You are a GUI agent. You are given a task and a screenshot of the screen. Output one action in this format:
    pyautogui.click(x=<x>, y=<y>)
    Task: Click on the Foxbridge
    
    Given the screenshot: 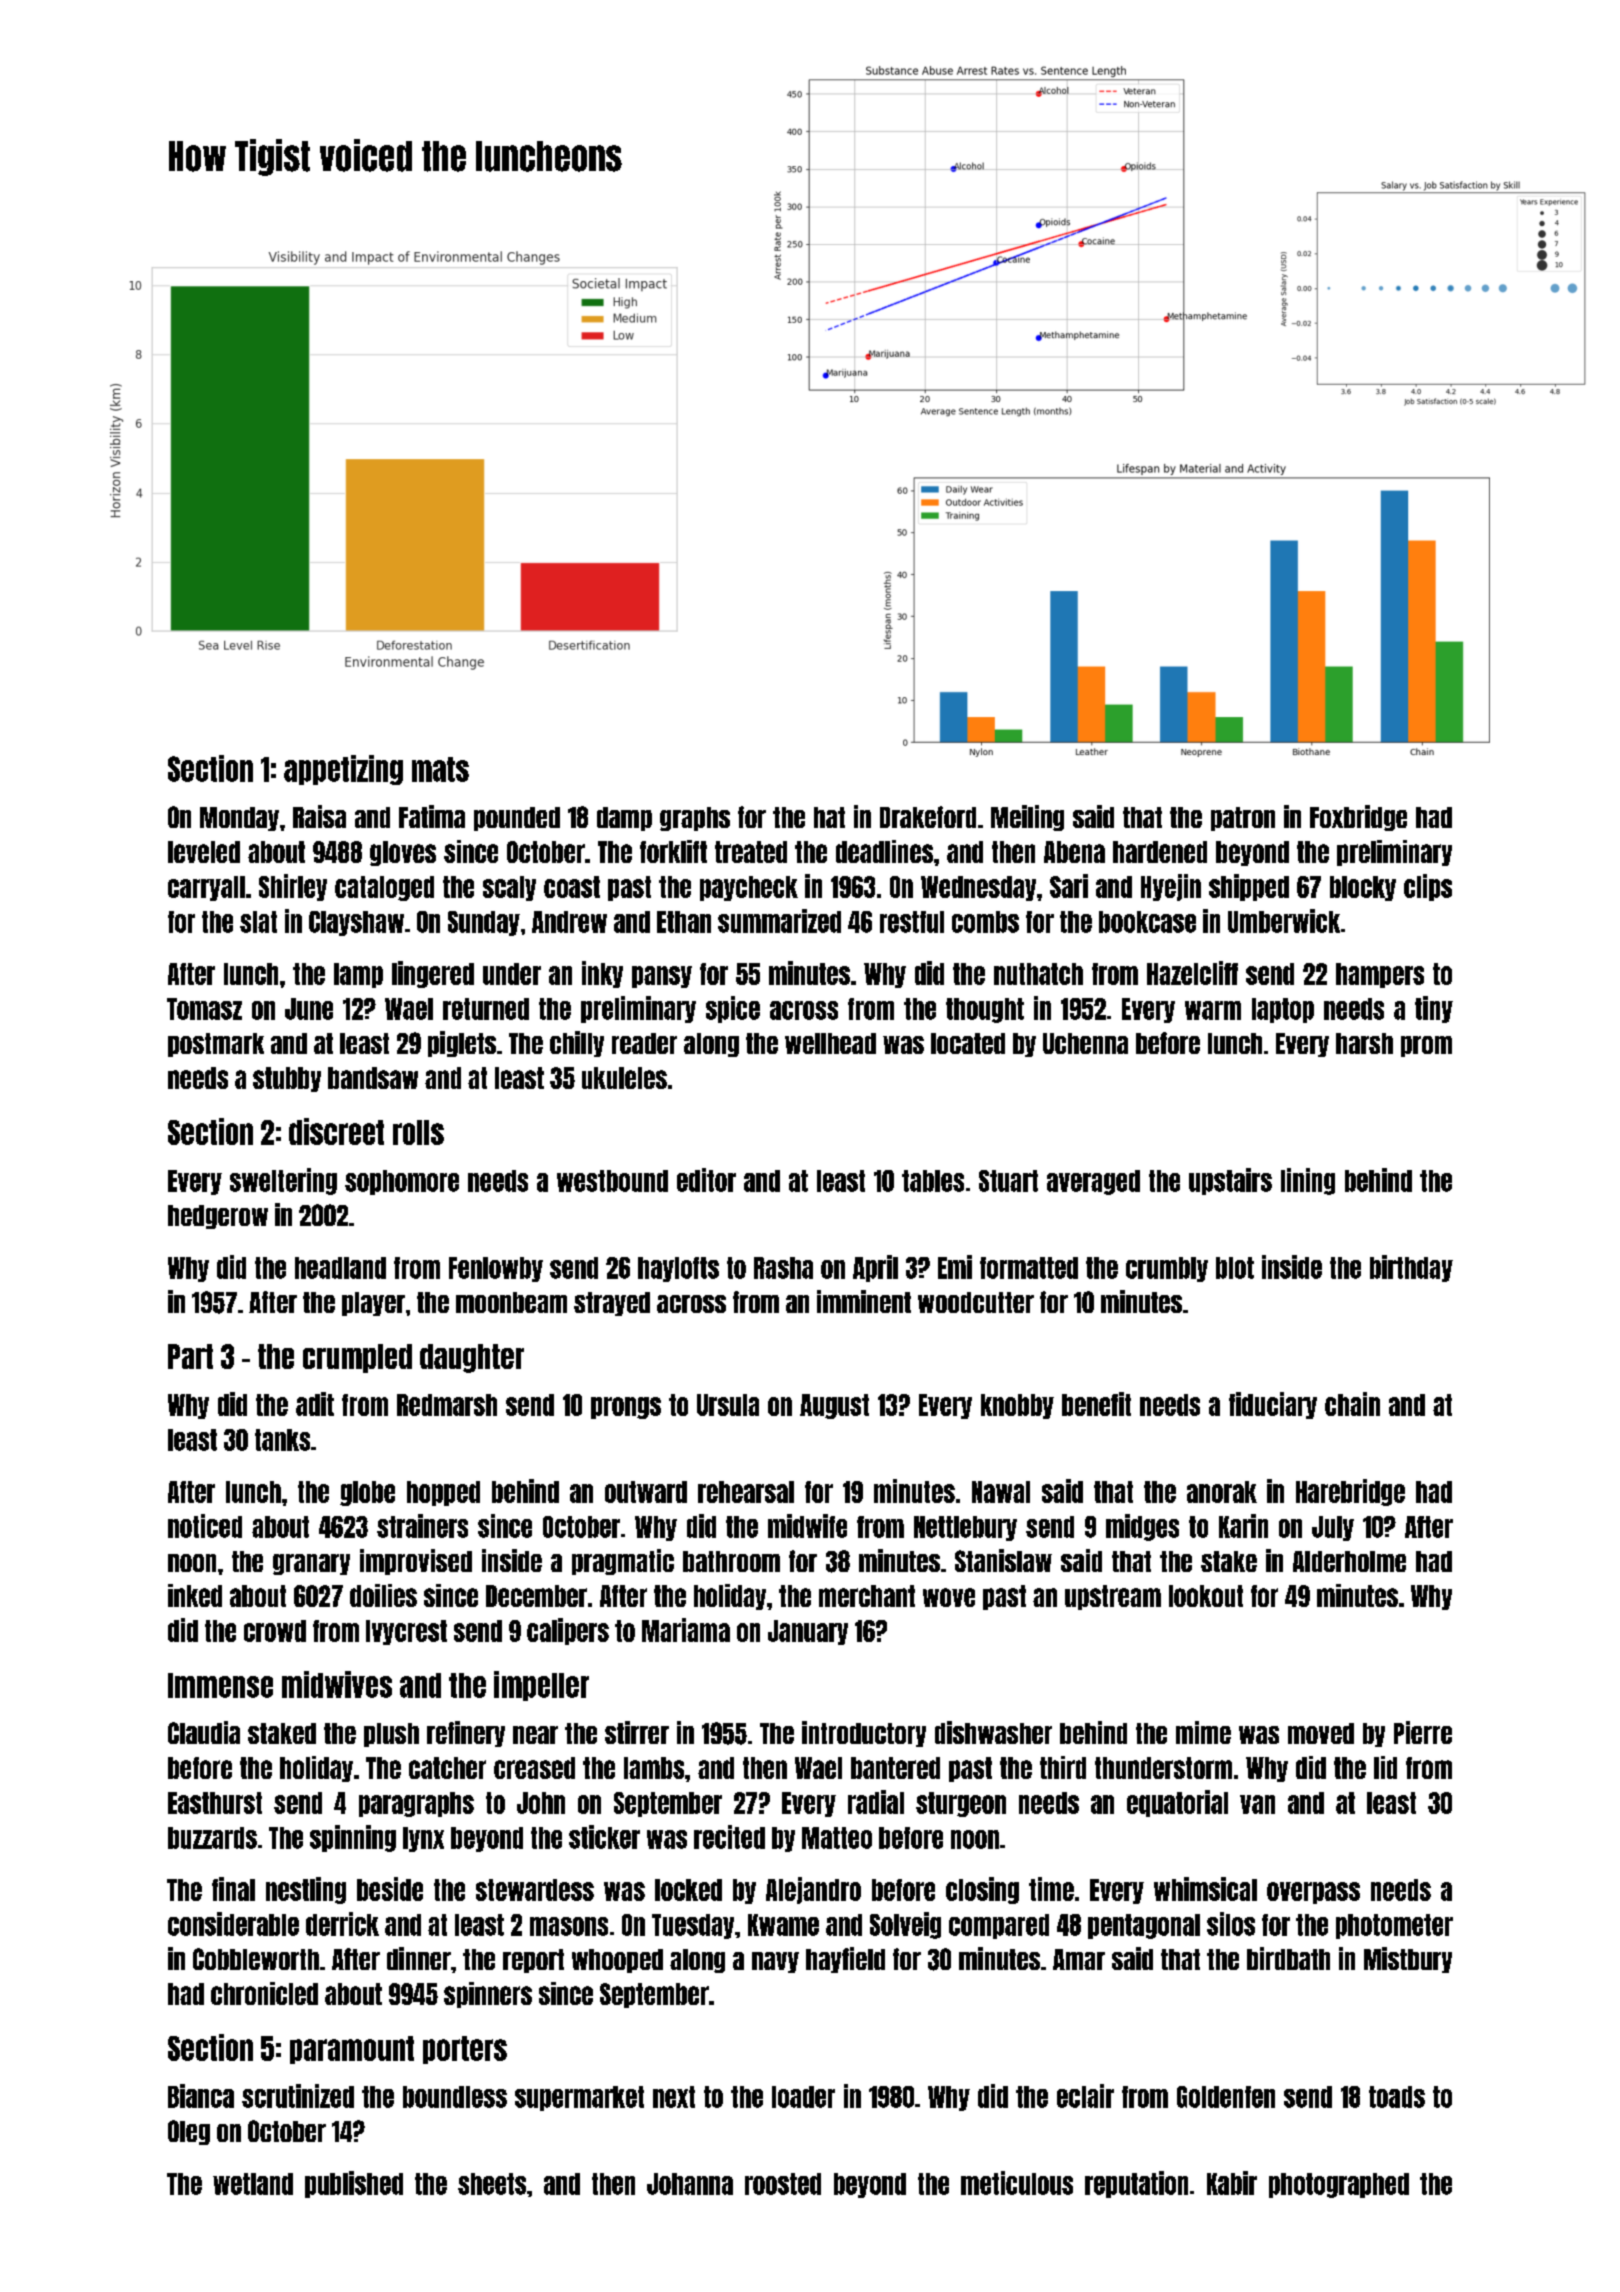 What is the action you would take?
    pyautogui.click(x=1358, y=818)
